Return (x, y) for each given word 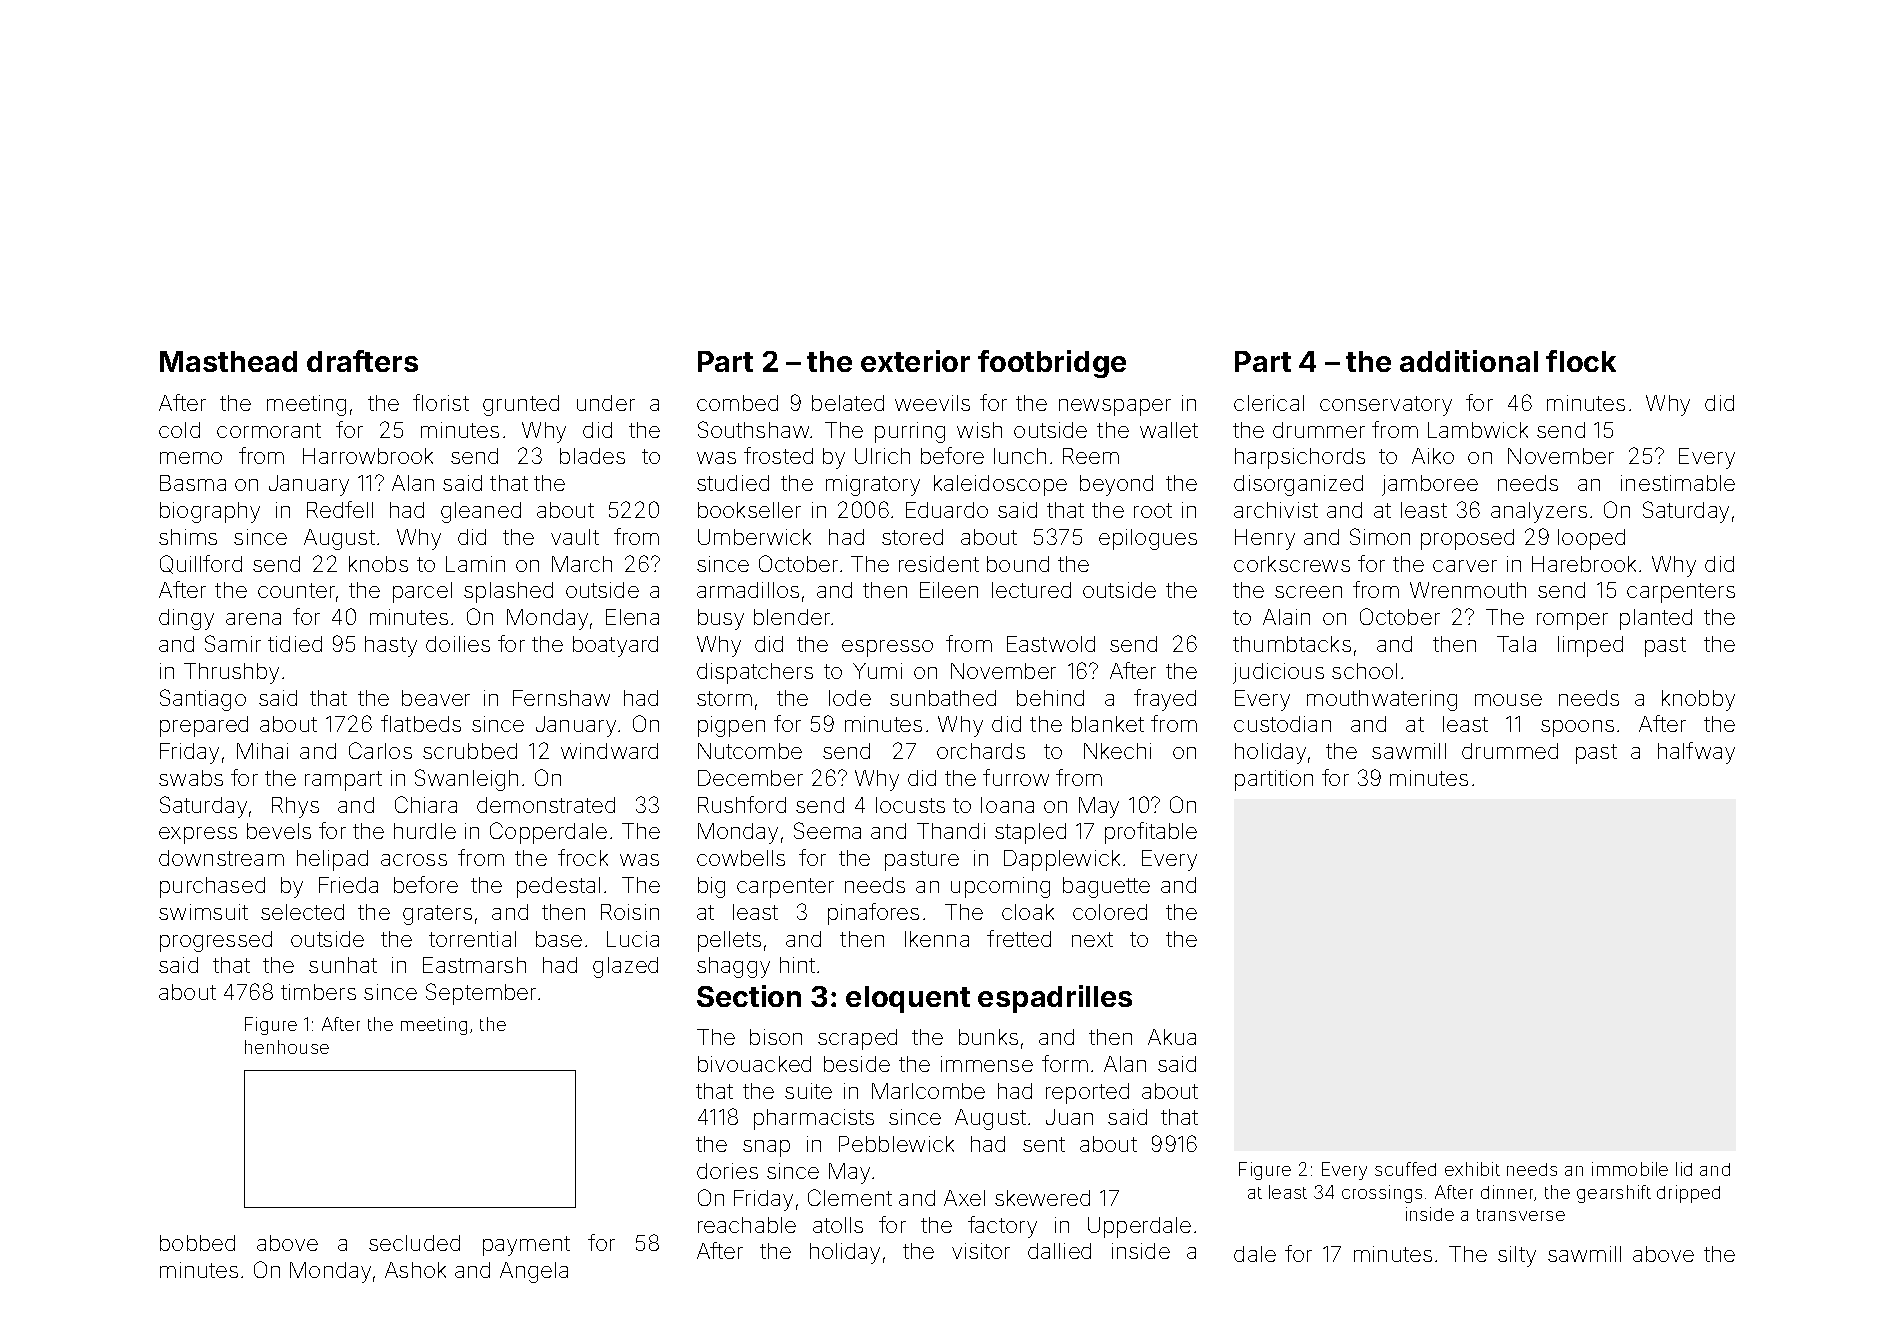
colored (1110, 912)
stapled (1030, 833)
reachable (747, 1225)
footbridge (1052, 364)
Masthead (228, 361)
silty (1517, 1256)
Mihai (262, 751)
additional (1469, 361)
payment (526, 1246)
